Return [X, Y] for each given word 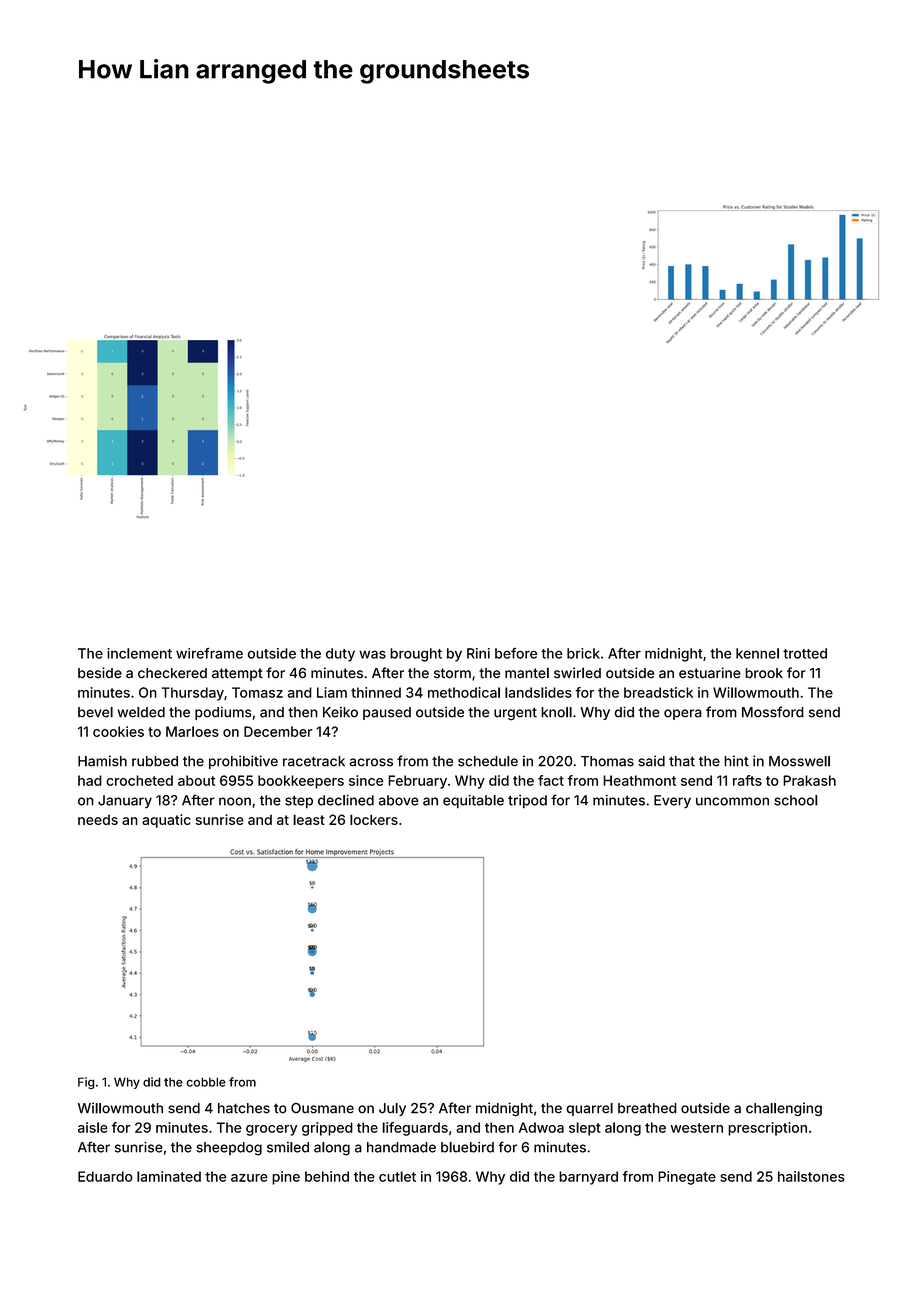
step [299, 801]
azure [249, 1178]
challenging [784, 1109]
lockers [374, 819]
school [796, 800]
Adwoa [541, 1127]
